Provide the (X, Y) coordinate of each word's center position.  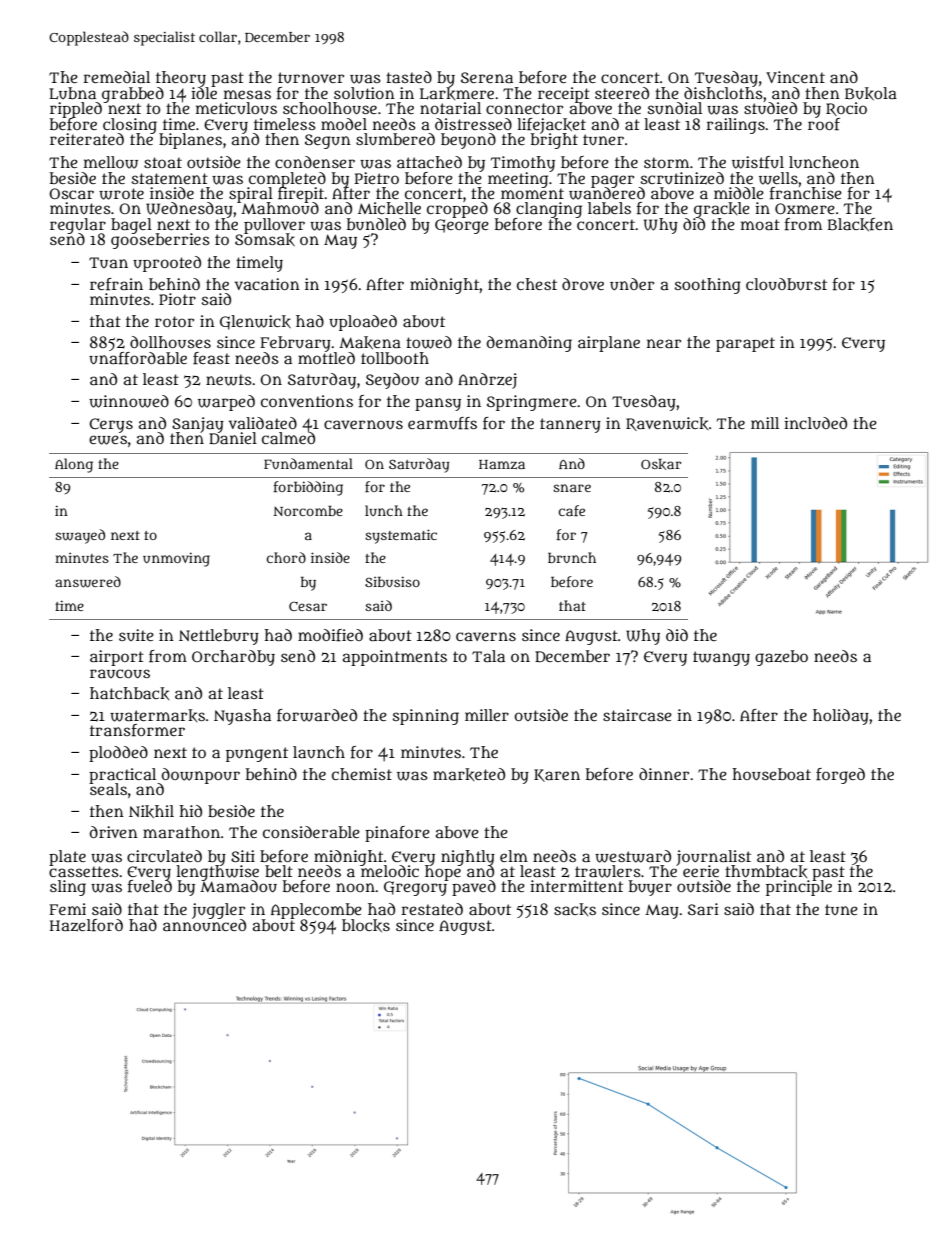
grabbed (133, 94)
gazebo (781, 658)
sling (68, 888)
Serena (487, 77)
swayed (80, 536)
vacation (267, 284)
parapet (745, 344)
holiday (841, 717)
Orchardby (233, 658)
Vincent (795, 77)
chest (537, 284)
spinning (426, 717)
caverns (486, 636)
